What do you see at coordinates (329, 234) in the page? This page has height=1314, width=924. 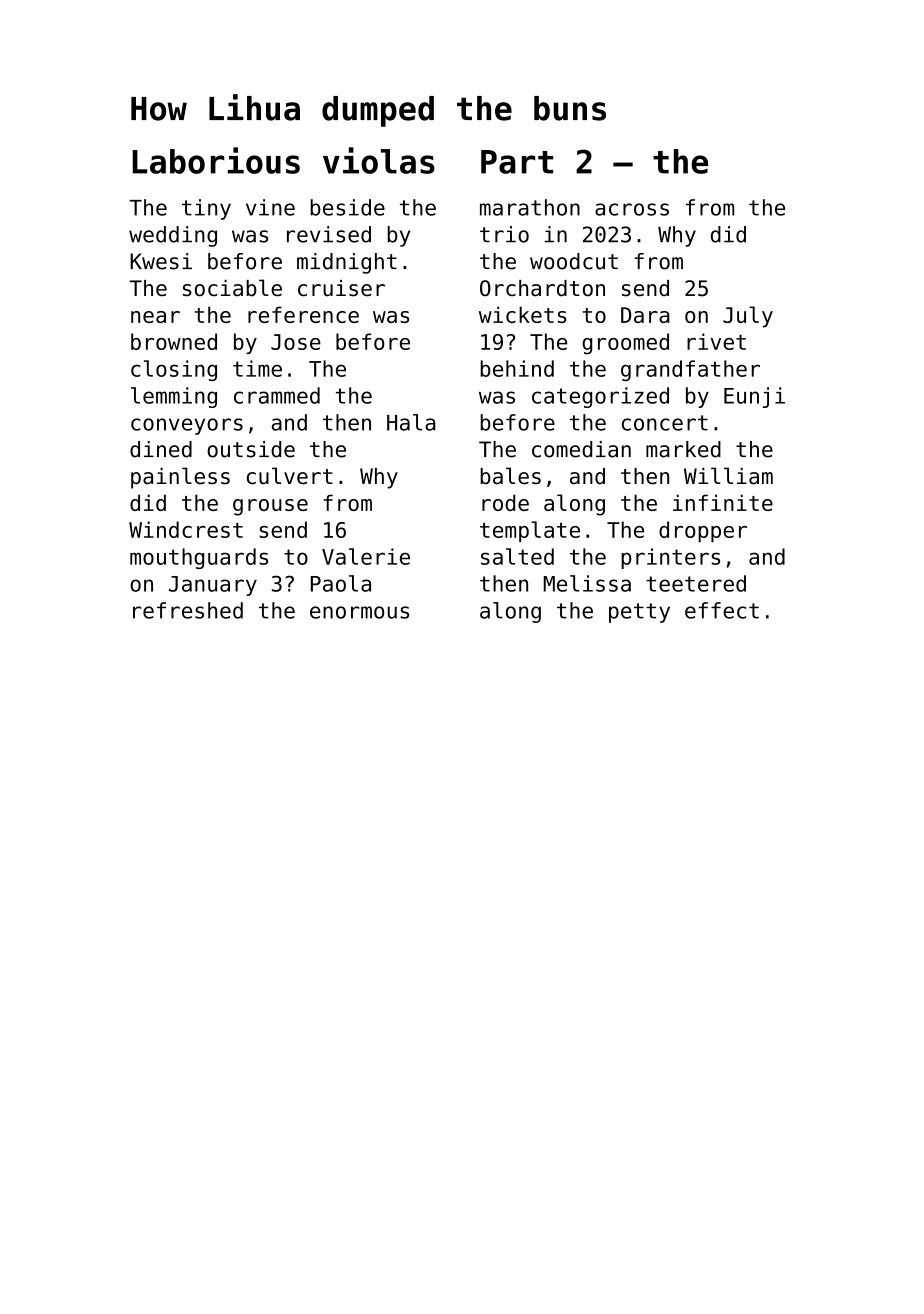 I see `revised` at bounding box center [329, 234].
